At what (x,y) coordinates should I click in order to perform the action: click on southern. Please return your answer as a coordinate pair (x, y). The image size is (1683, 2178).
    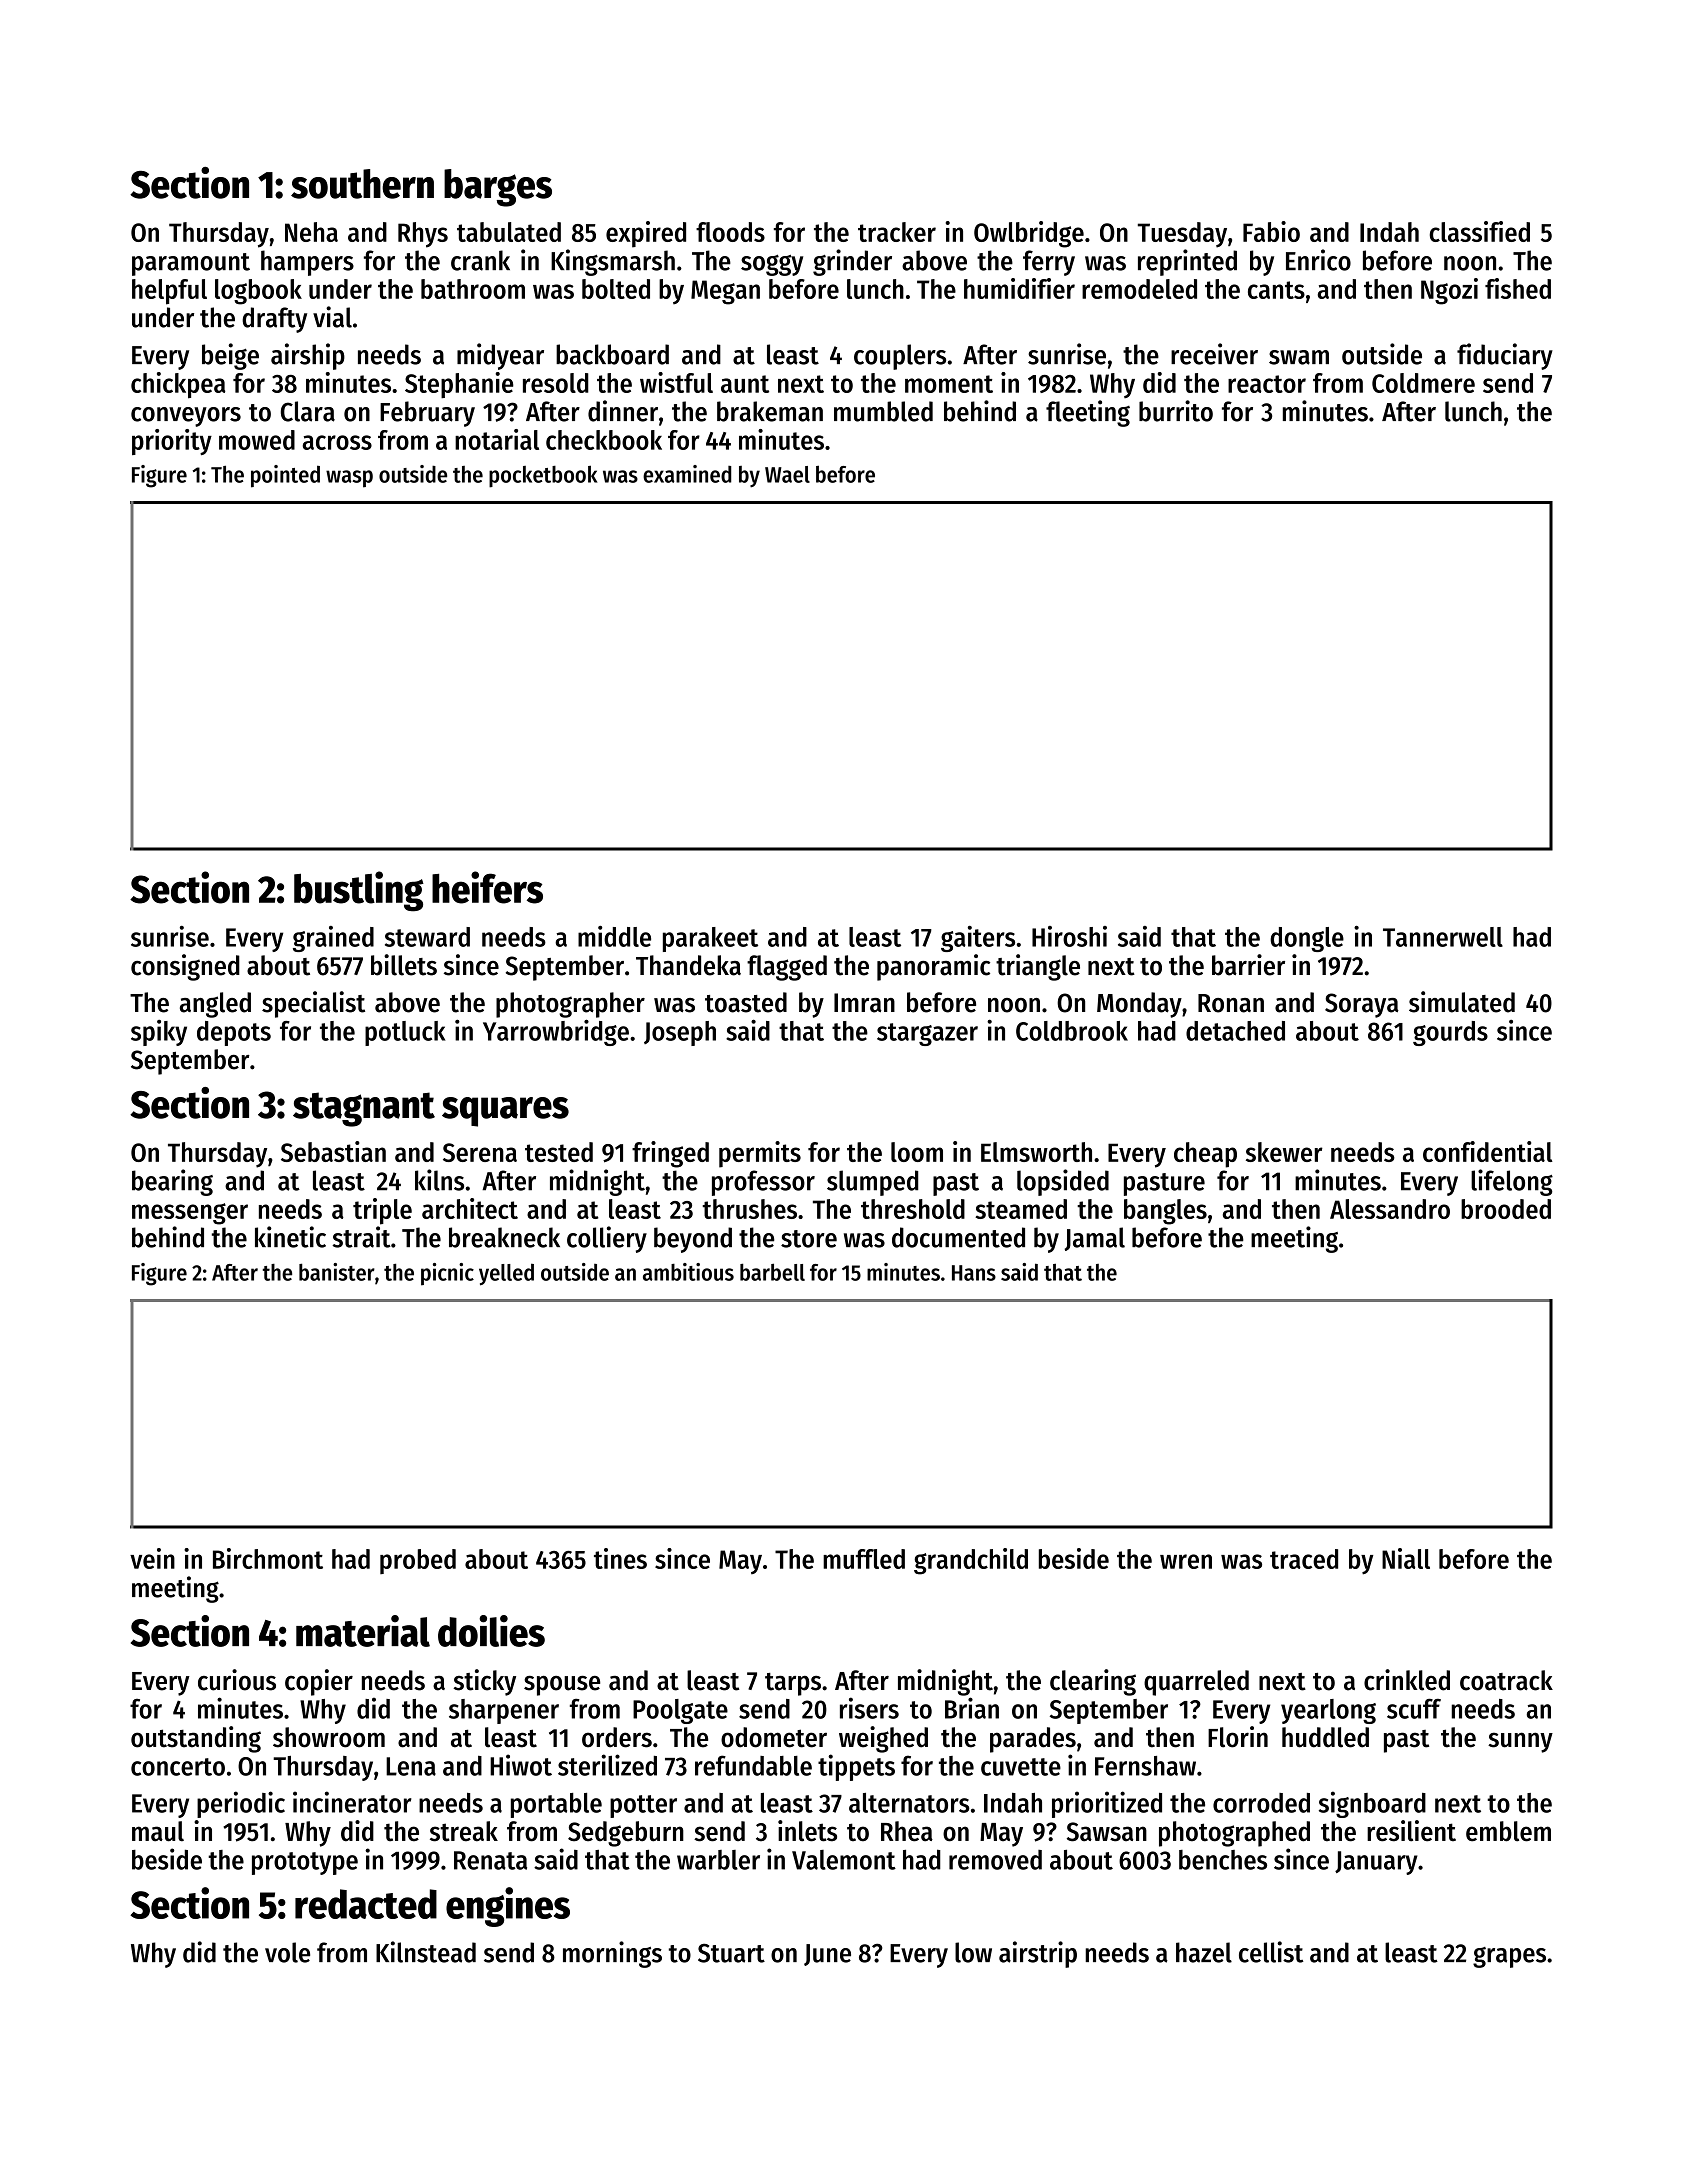
    Looking at the image, I should click on (362, 184).
